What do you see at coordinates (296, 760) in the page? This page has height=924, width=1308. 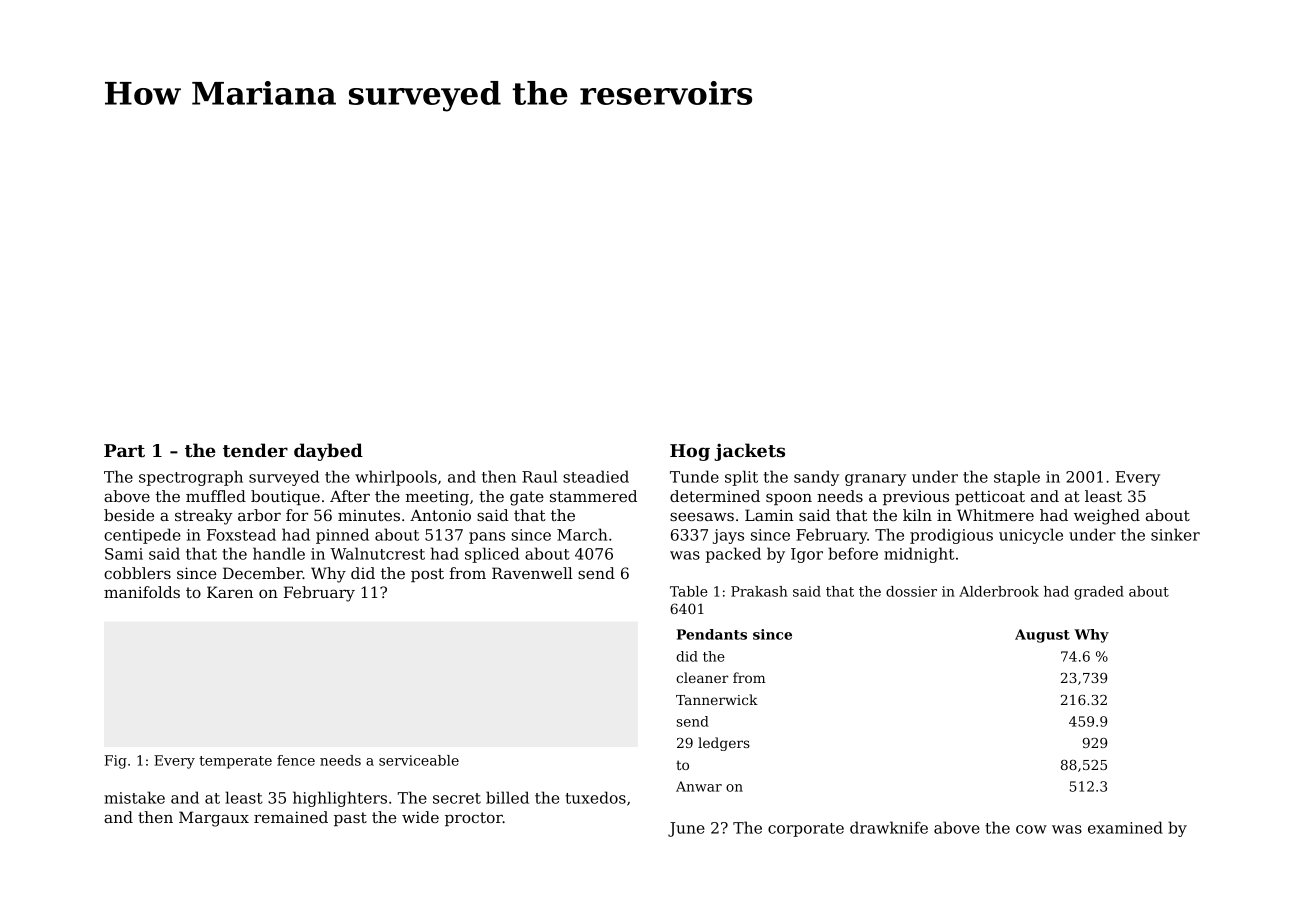 I see `fence` at bounding box center [296, 760].
